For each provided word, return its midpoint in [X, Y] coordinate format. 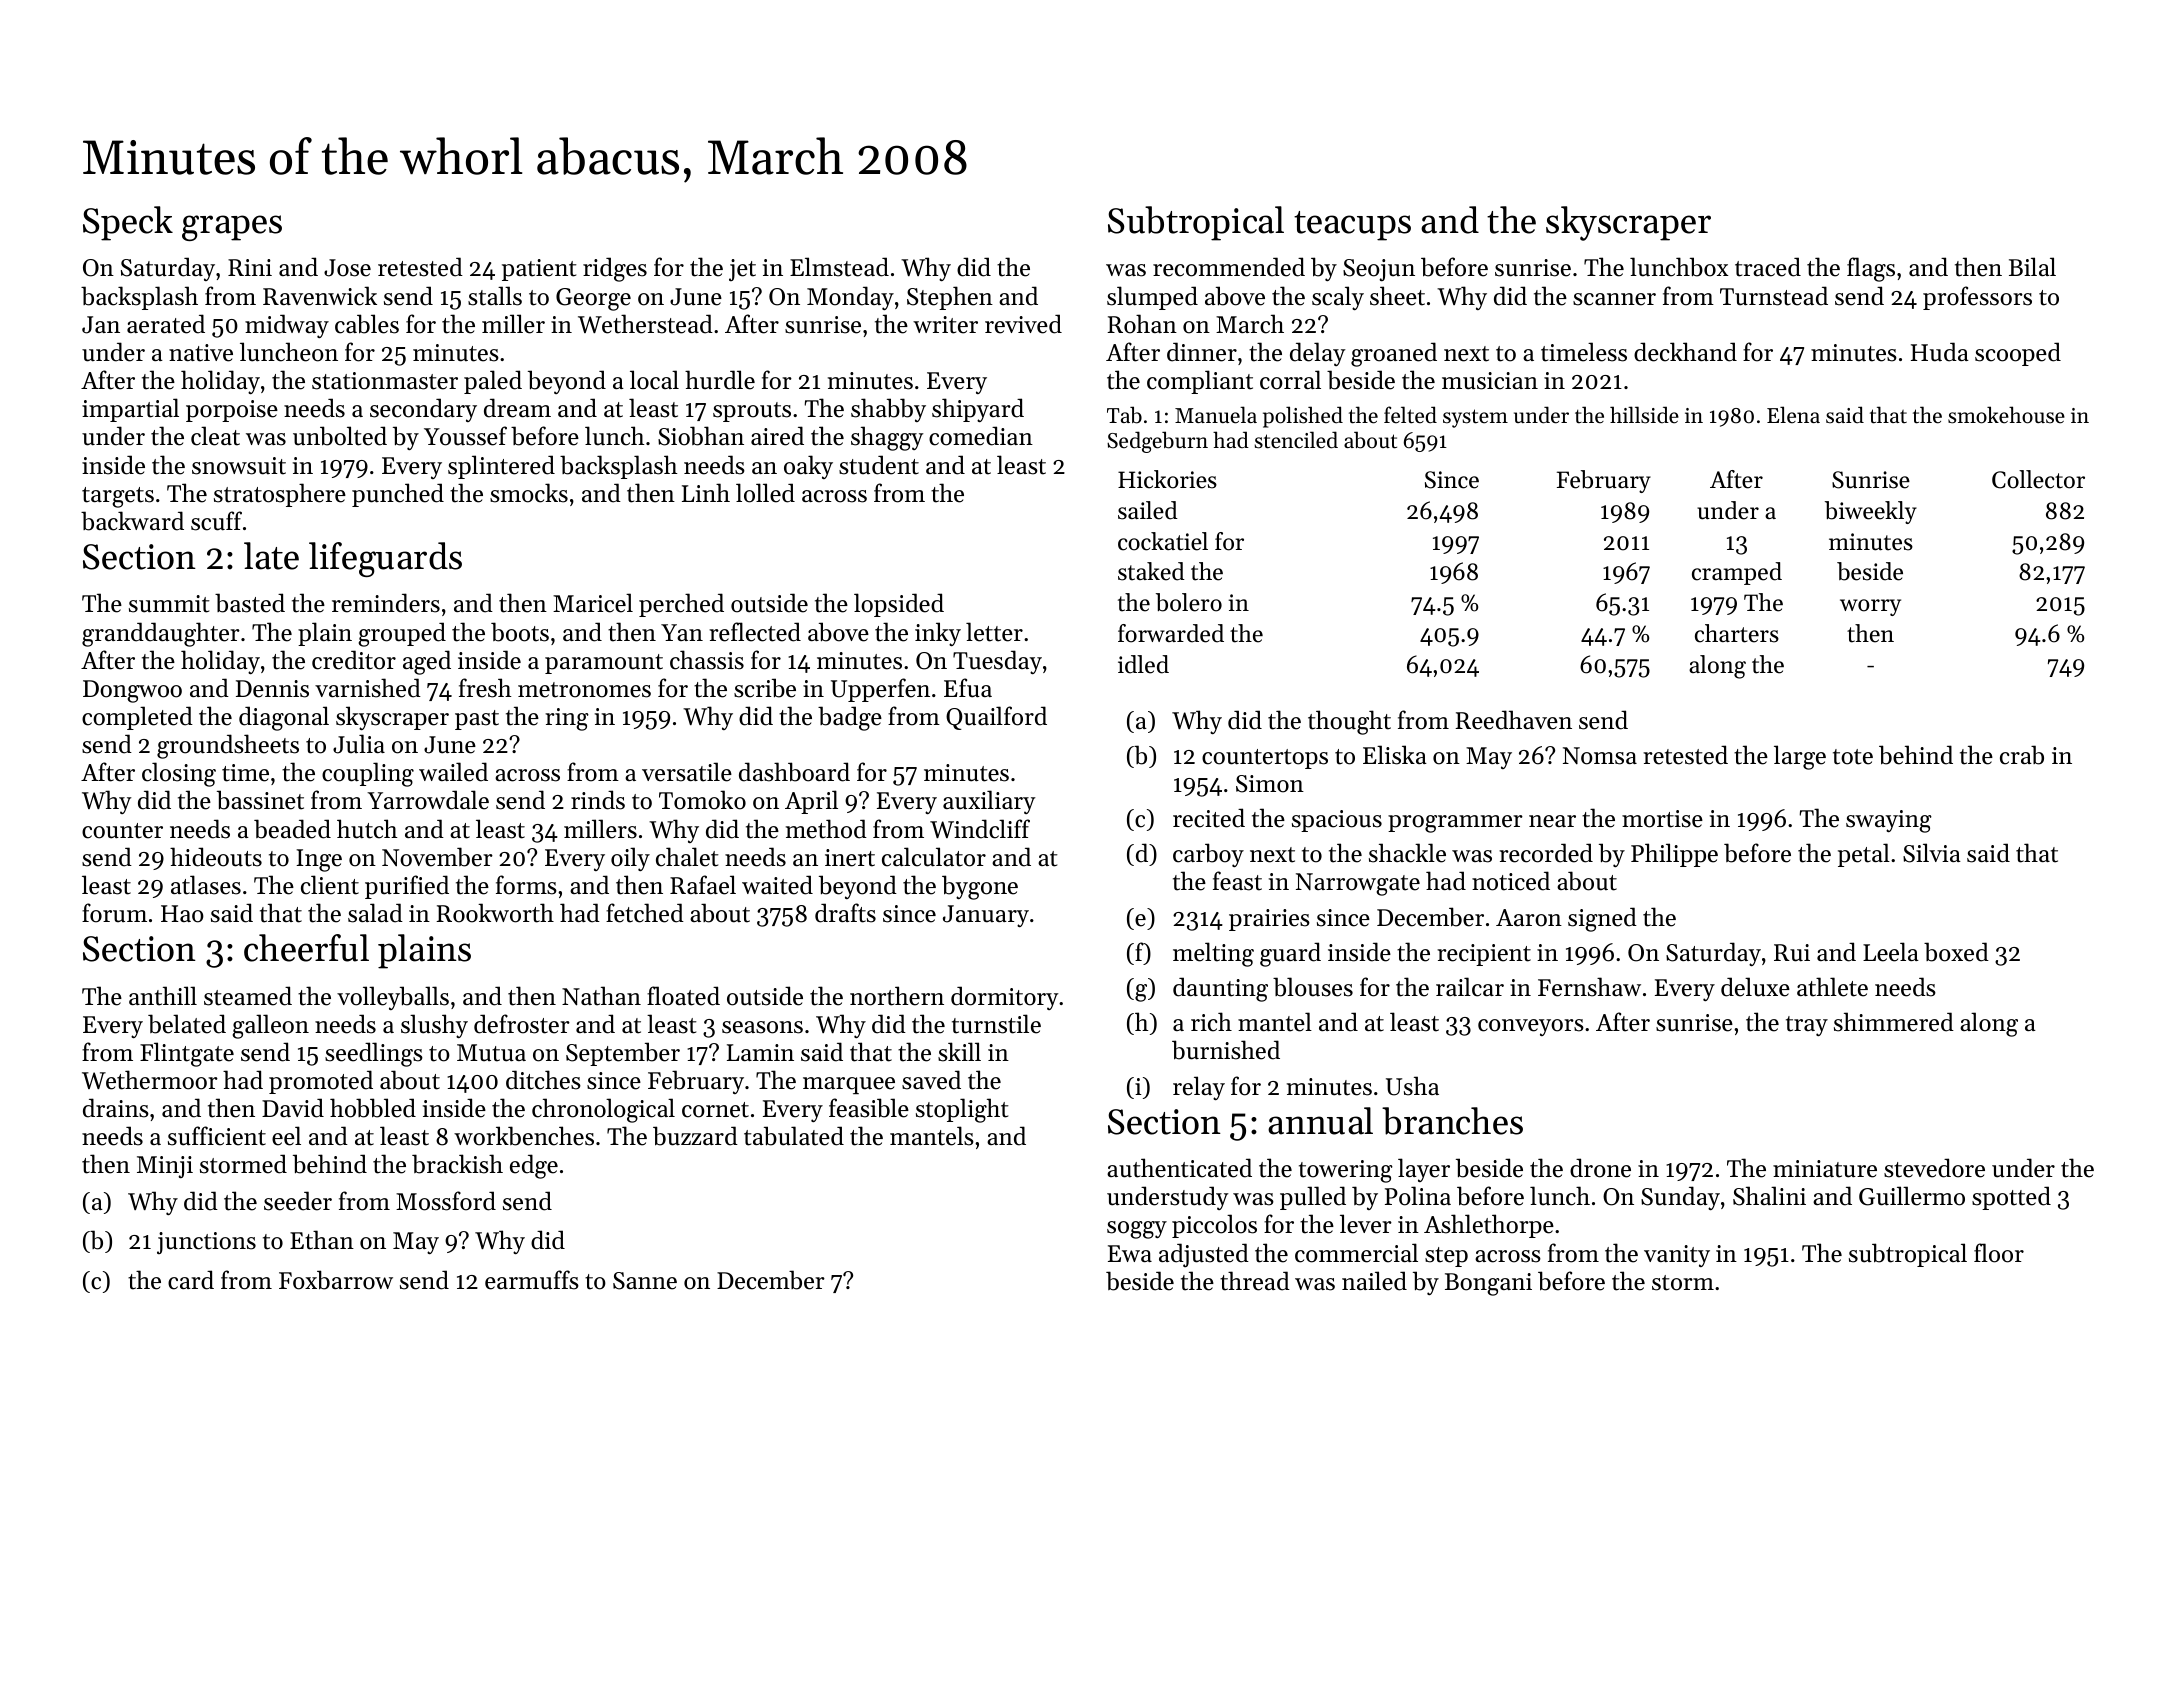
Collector [2038, 479]
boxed [1956, 952]
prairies [1269, 920]
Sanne [645, 1281]
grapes [232, 228]
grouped [402, 634]
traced [1768, 267]
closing [179, 774]
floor [1999, 1253]
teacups [1352, 226]
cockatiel [1163, 541]
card [191, 1280]
